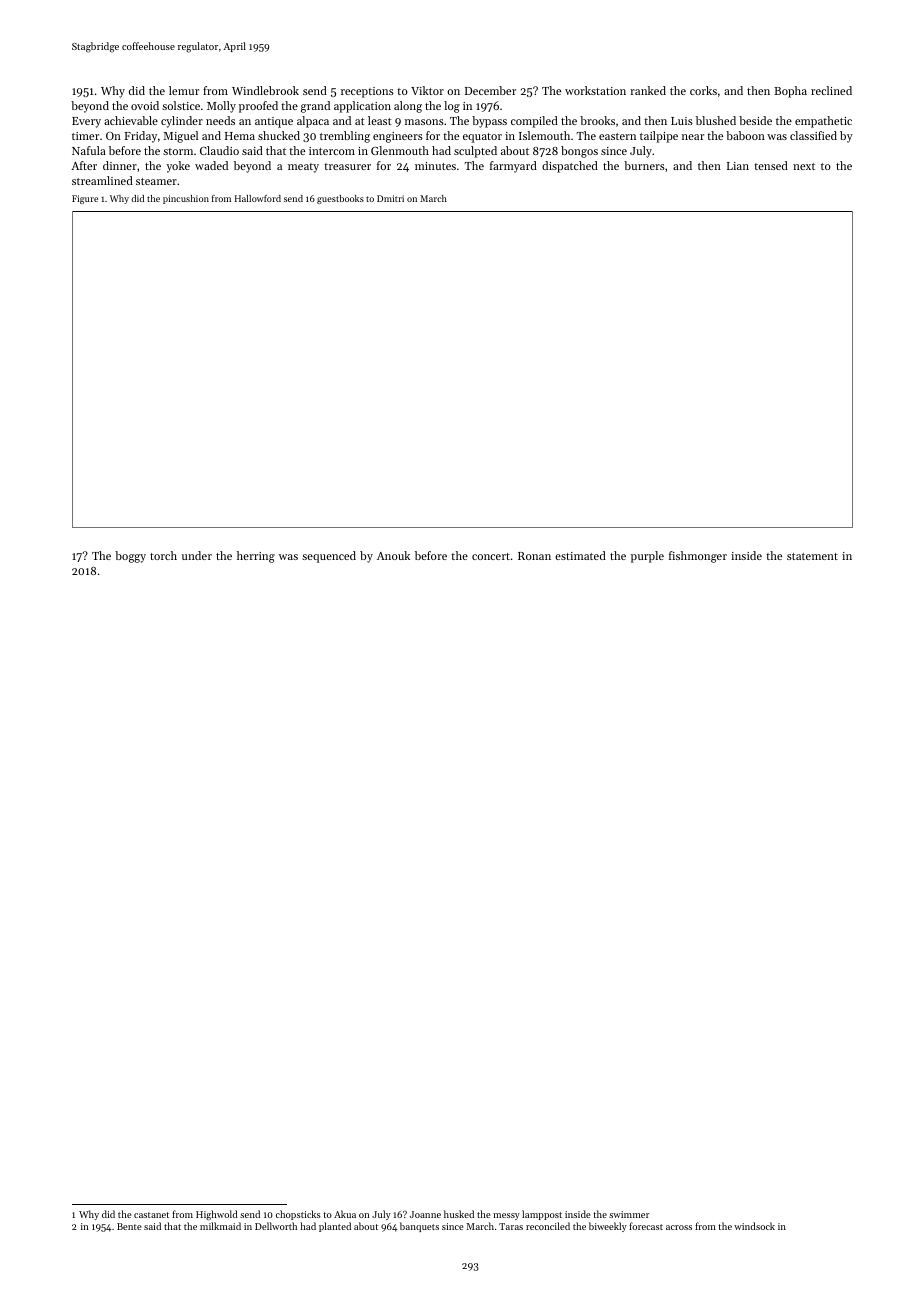 This image has width=924, height=1308. Describe the element at coordinates (595, 90) in the image. I see `workstation` at that location.
